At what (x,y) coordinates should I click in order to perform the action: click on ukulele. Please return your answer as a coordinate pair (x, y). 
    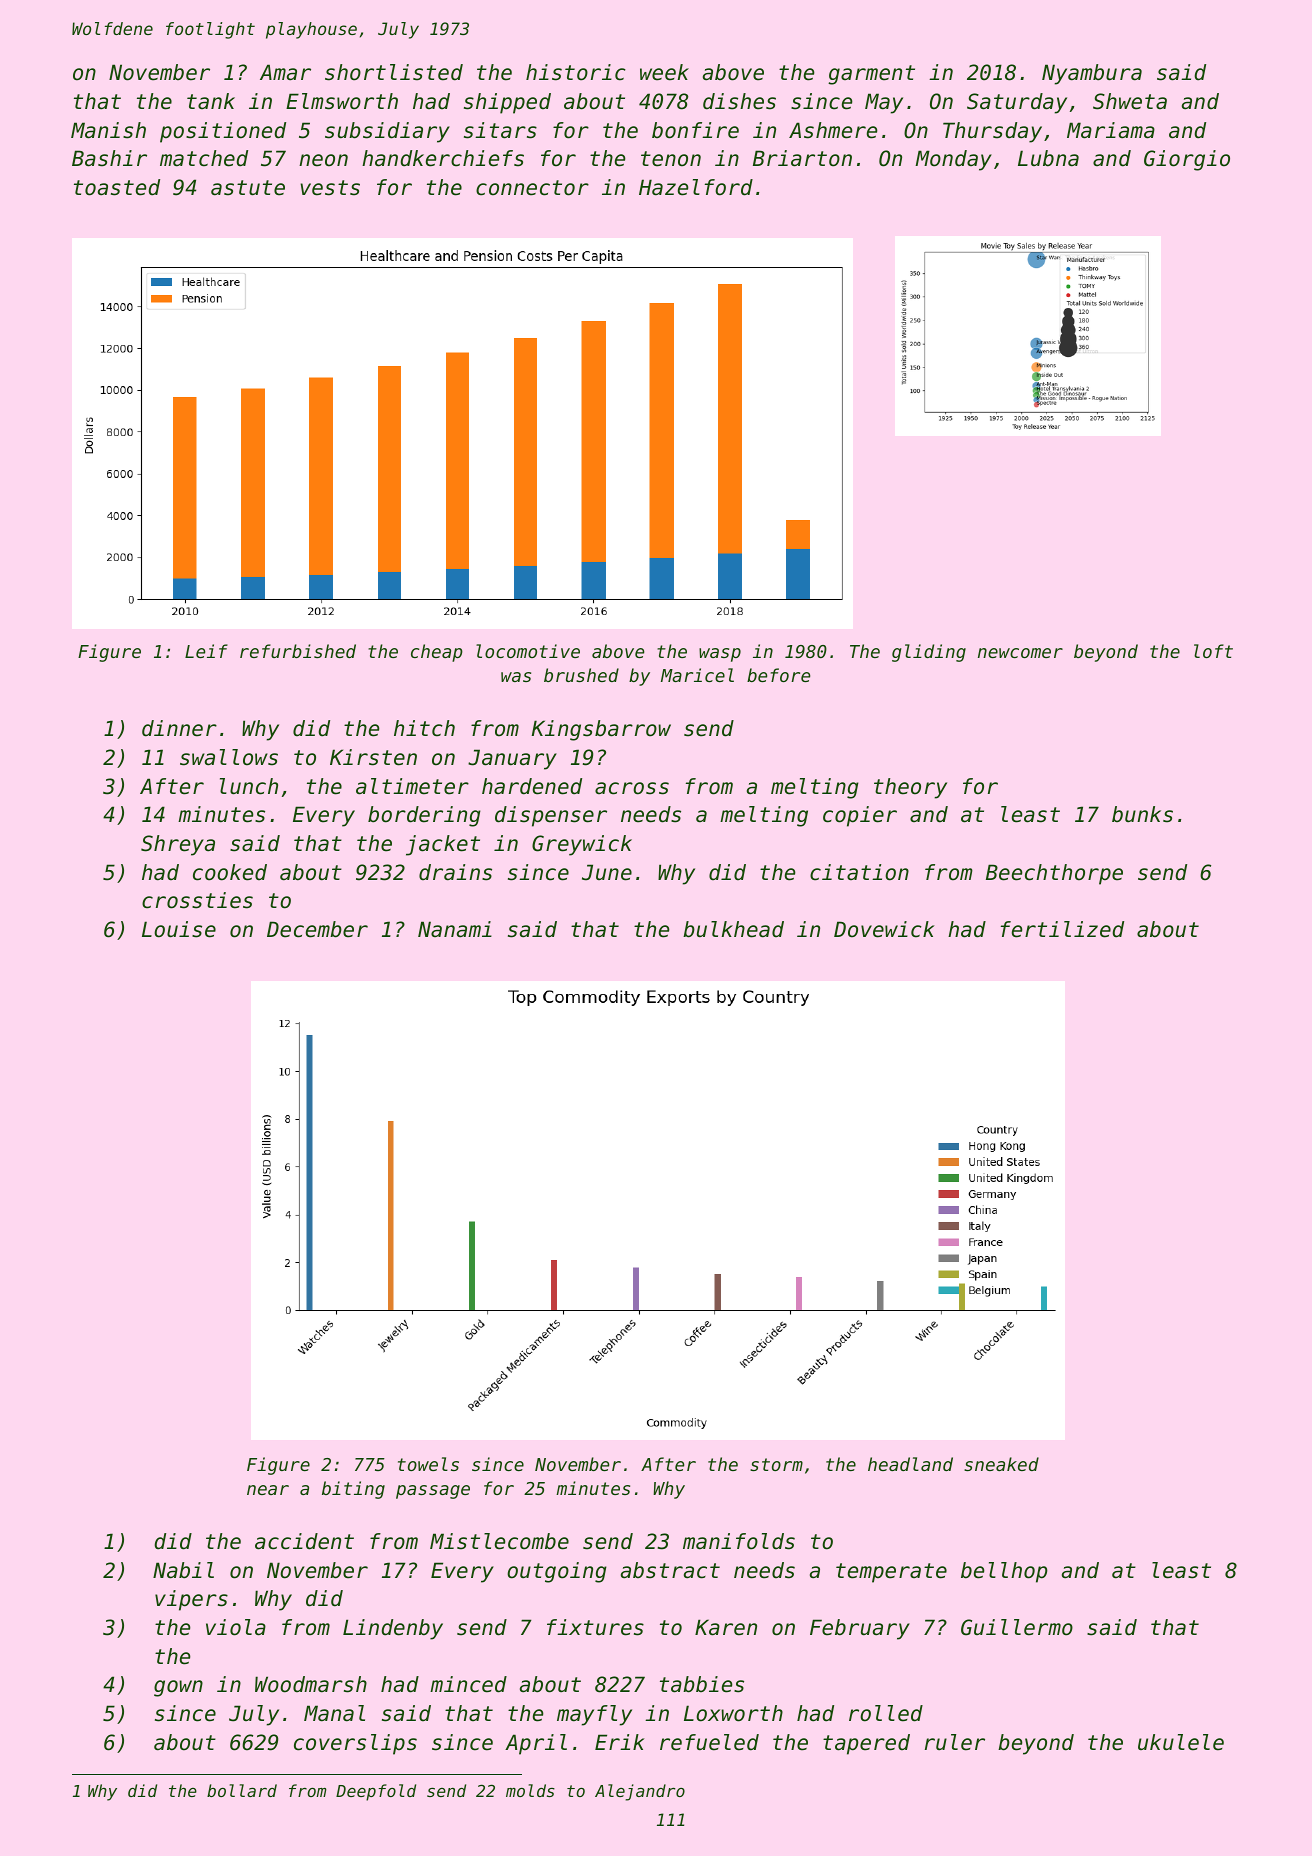
    Looking at the image, I should click on (1181, 1742).
